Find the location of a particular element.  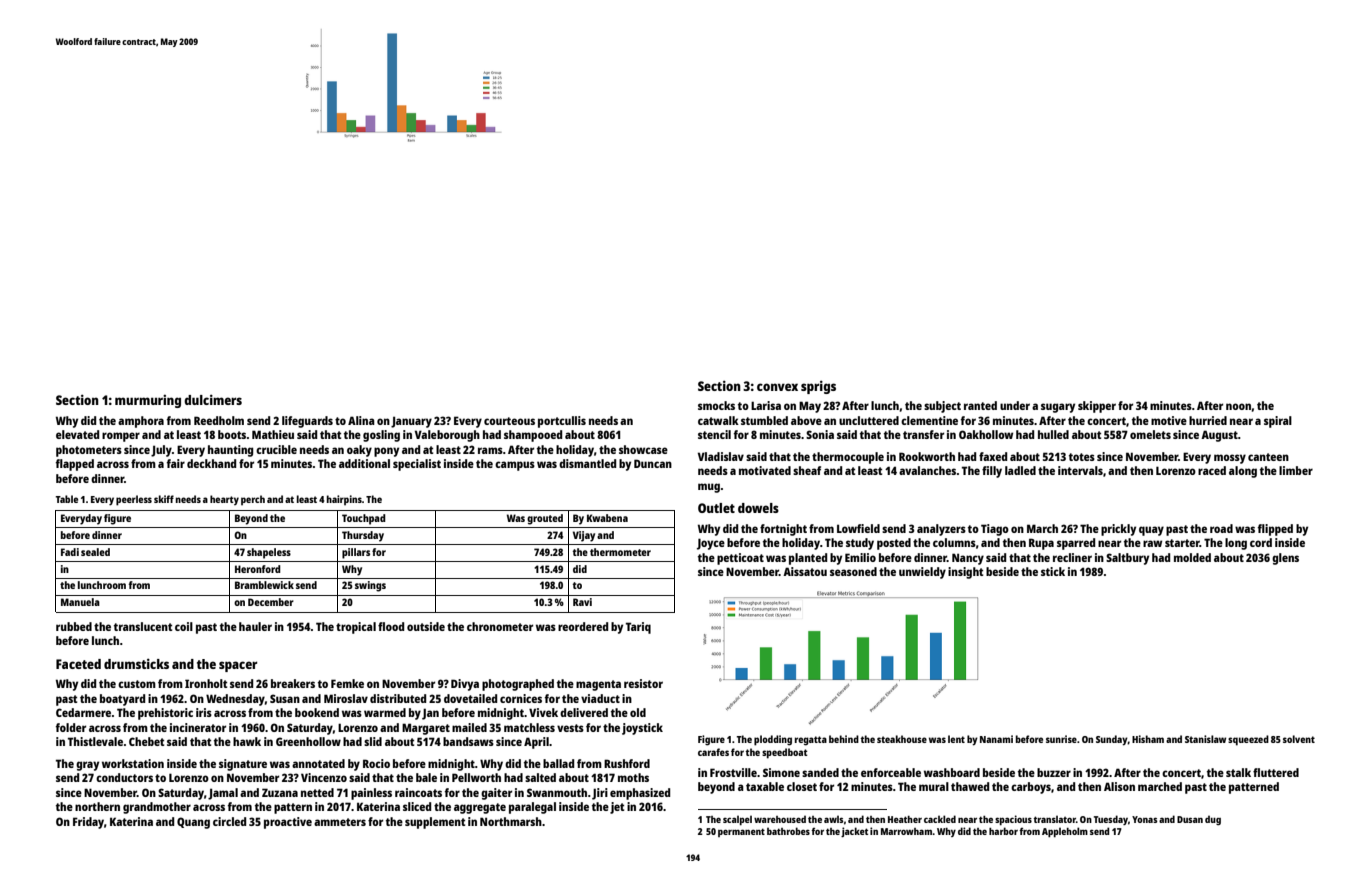

noon is located at coordinates (1238, 406).
